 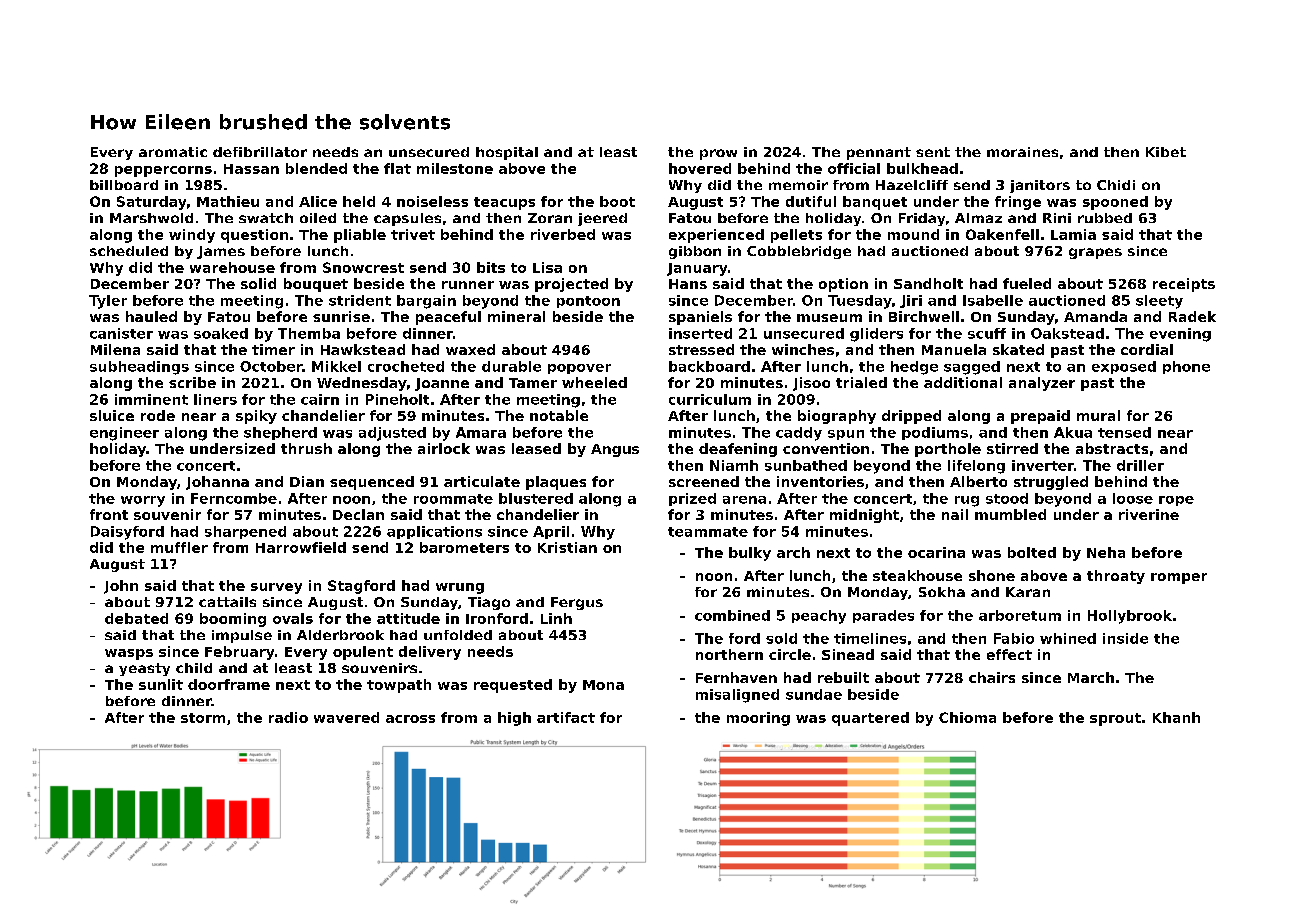 What do you see at coordinates (1186, 367) in the screenshot?
I see `phone` at bounding box center [1186, 367].
